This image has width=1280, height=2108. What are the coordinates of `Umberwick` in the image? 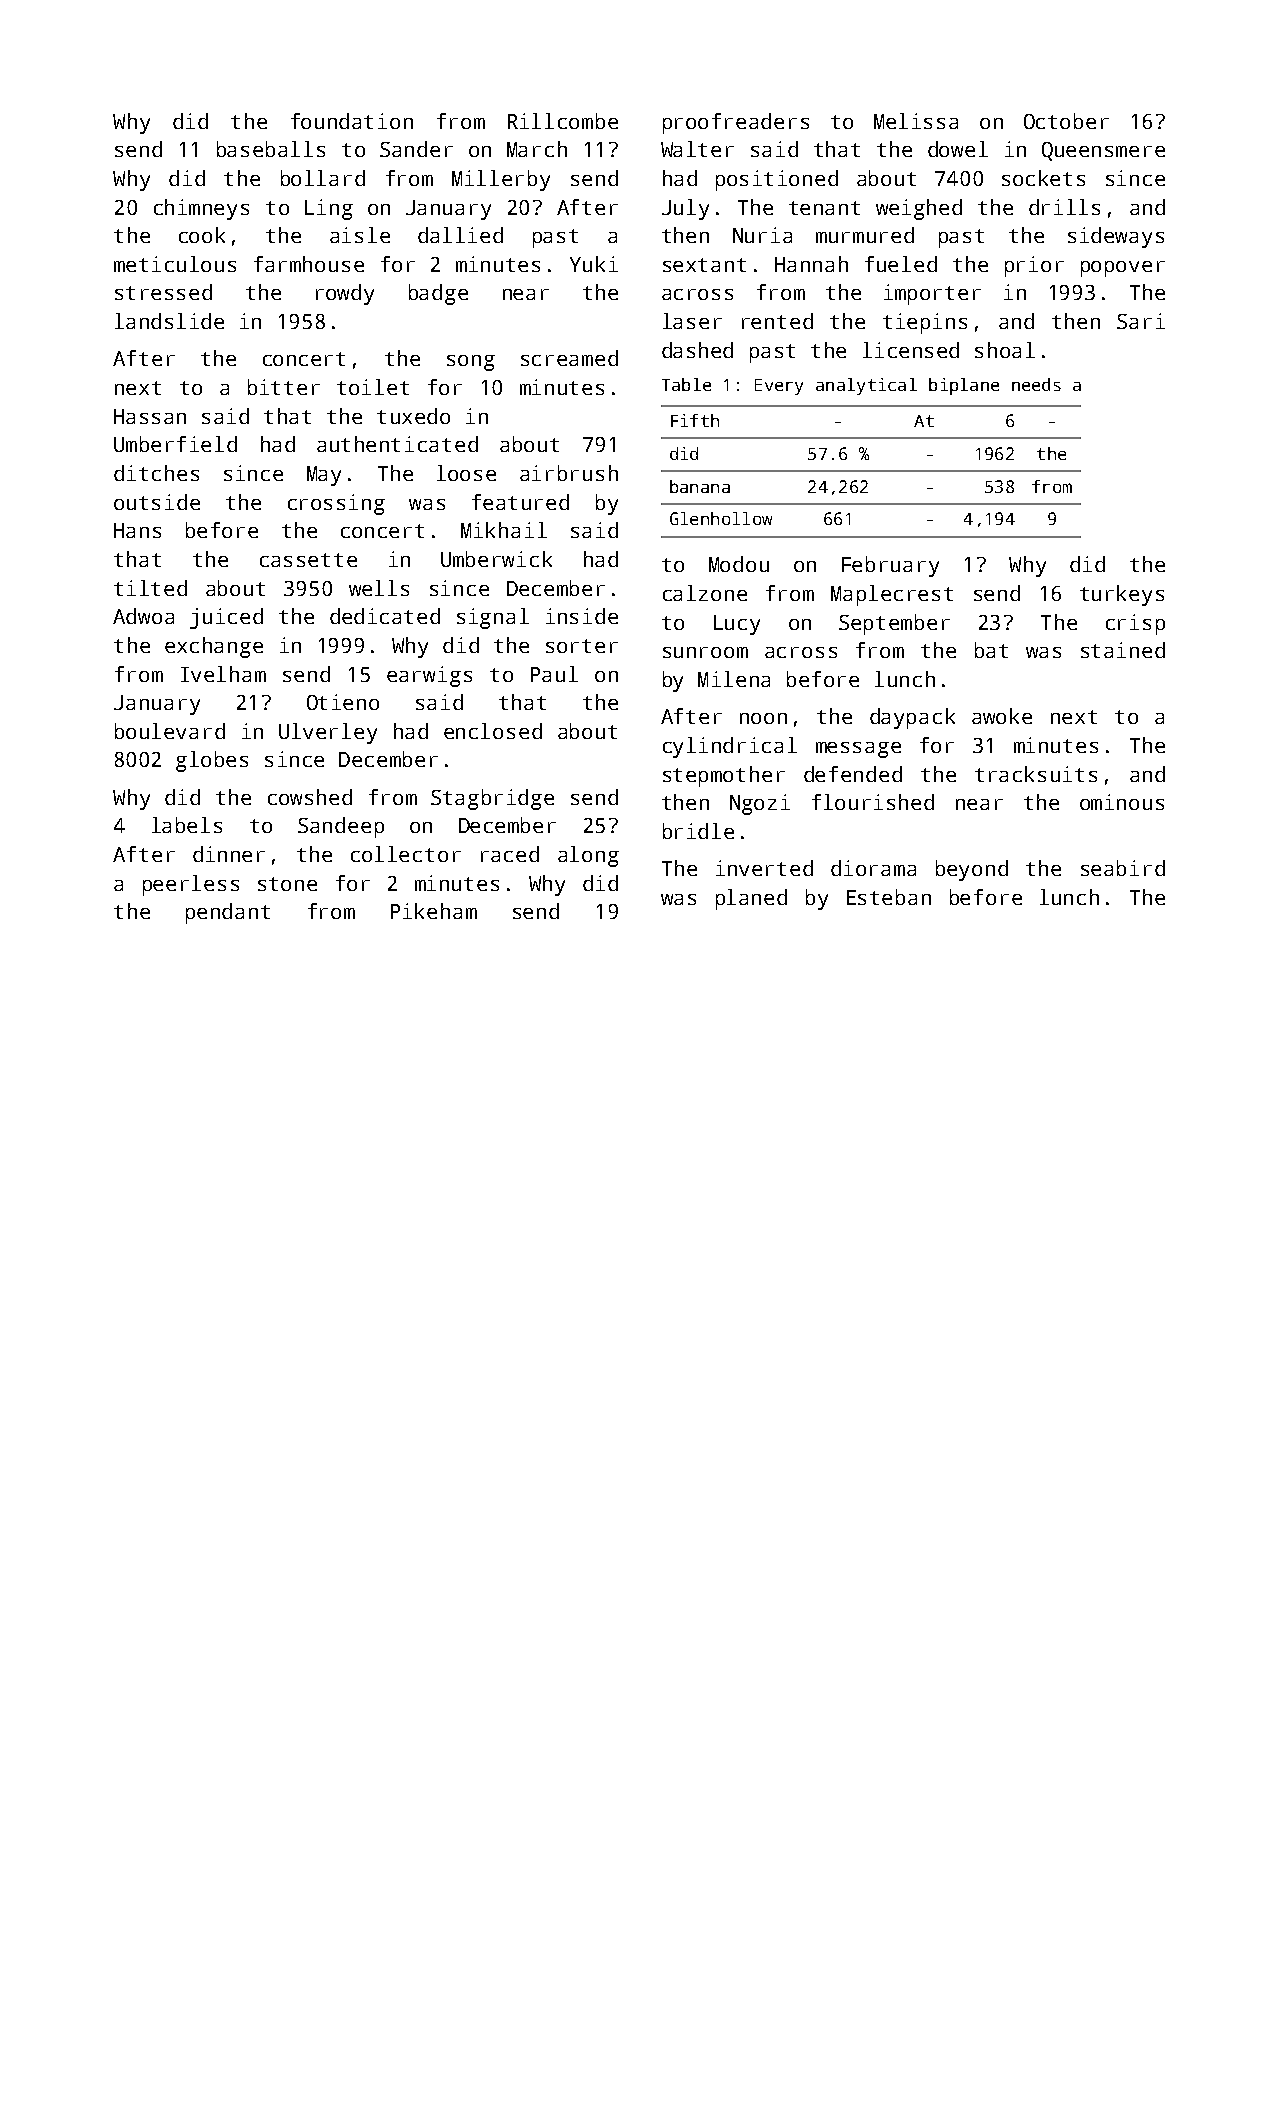 It's located at (496, 559).
